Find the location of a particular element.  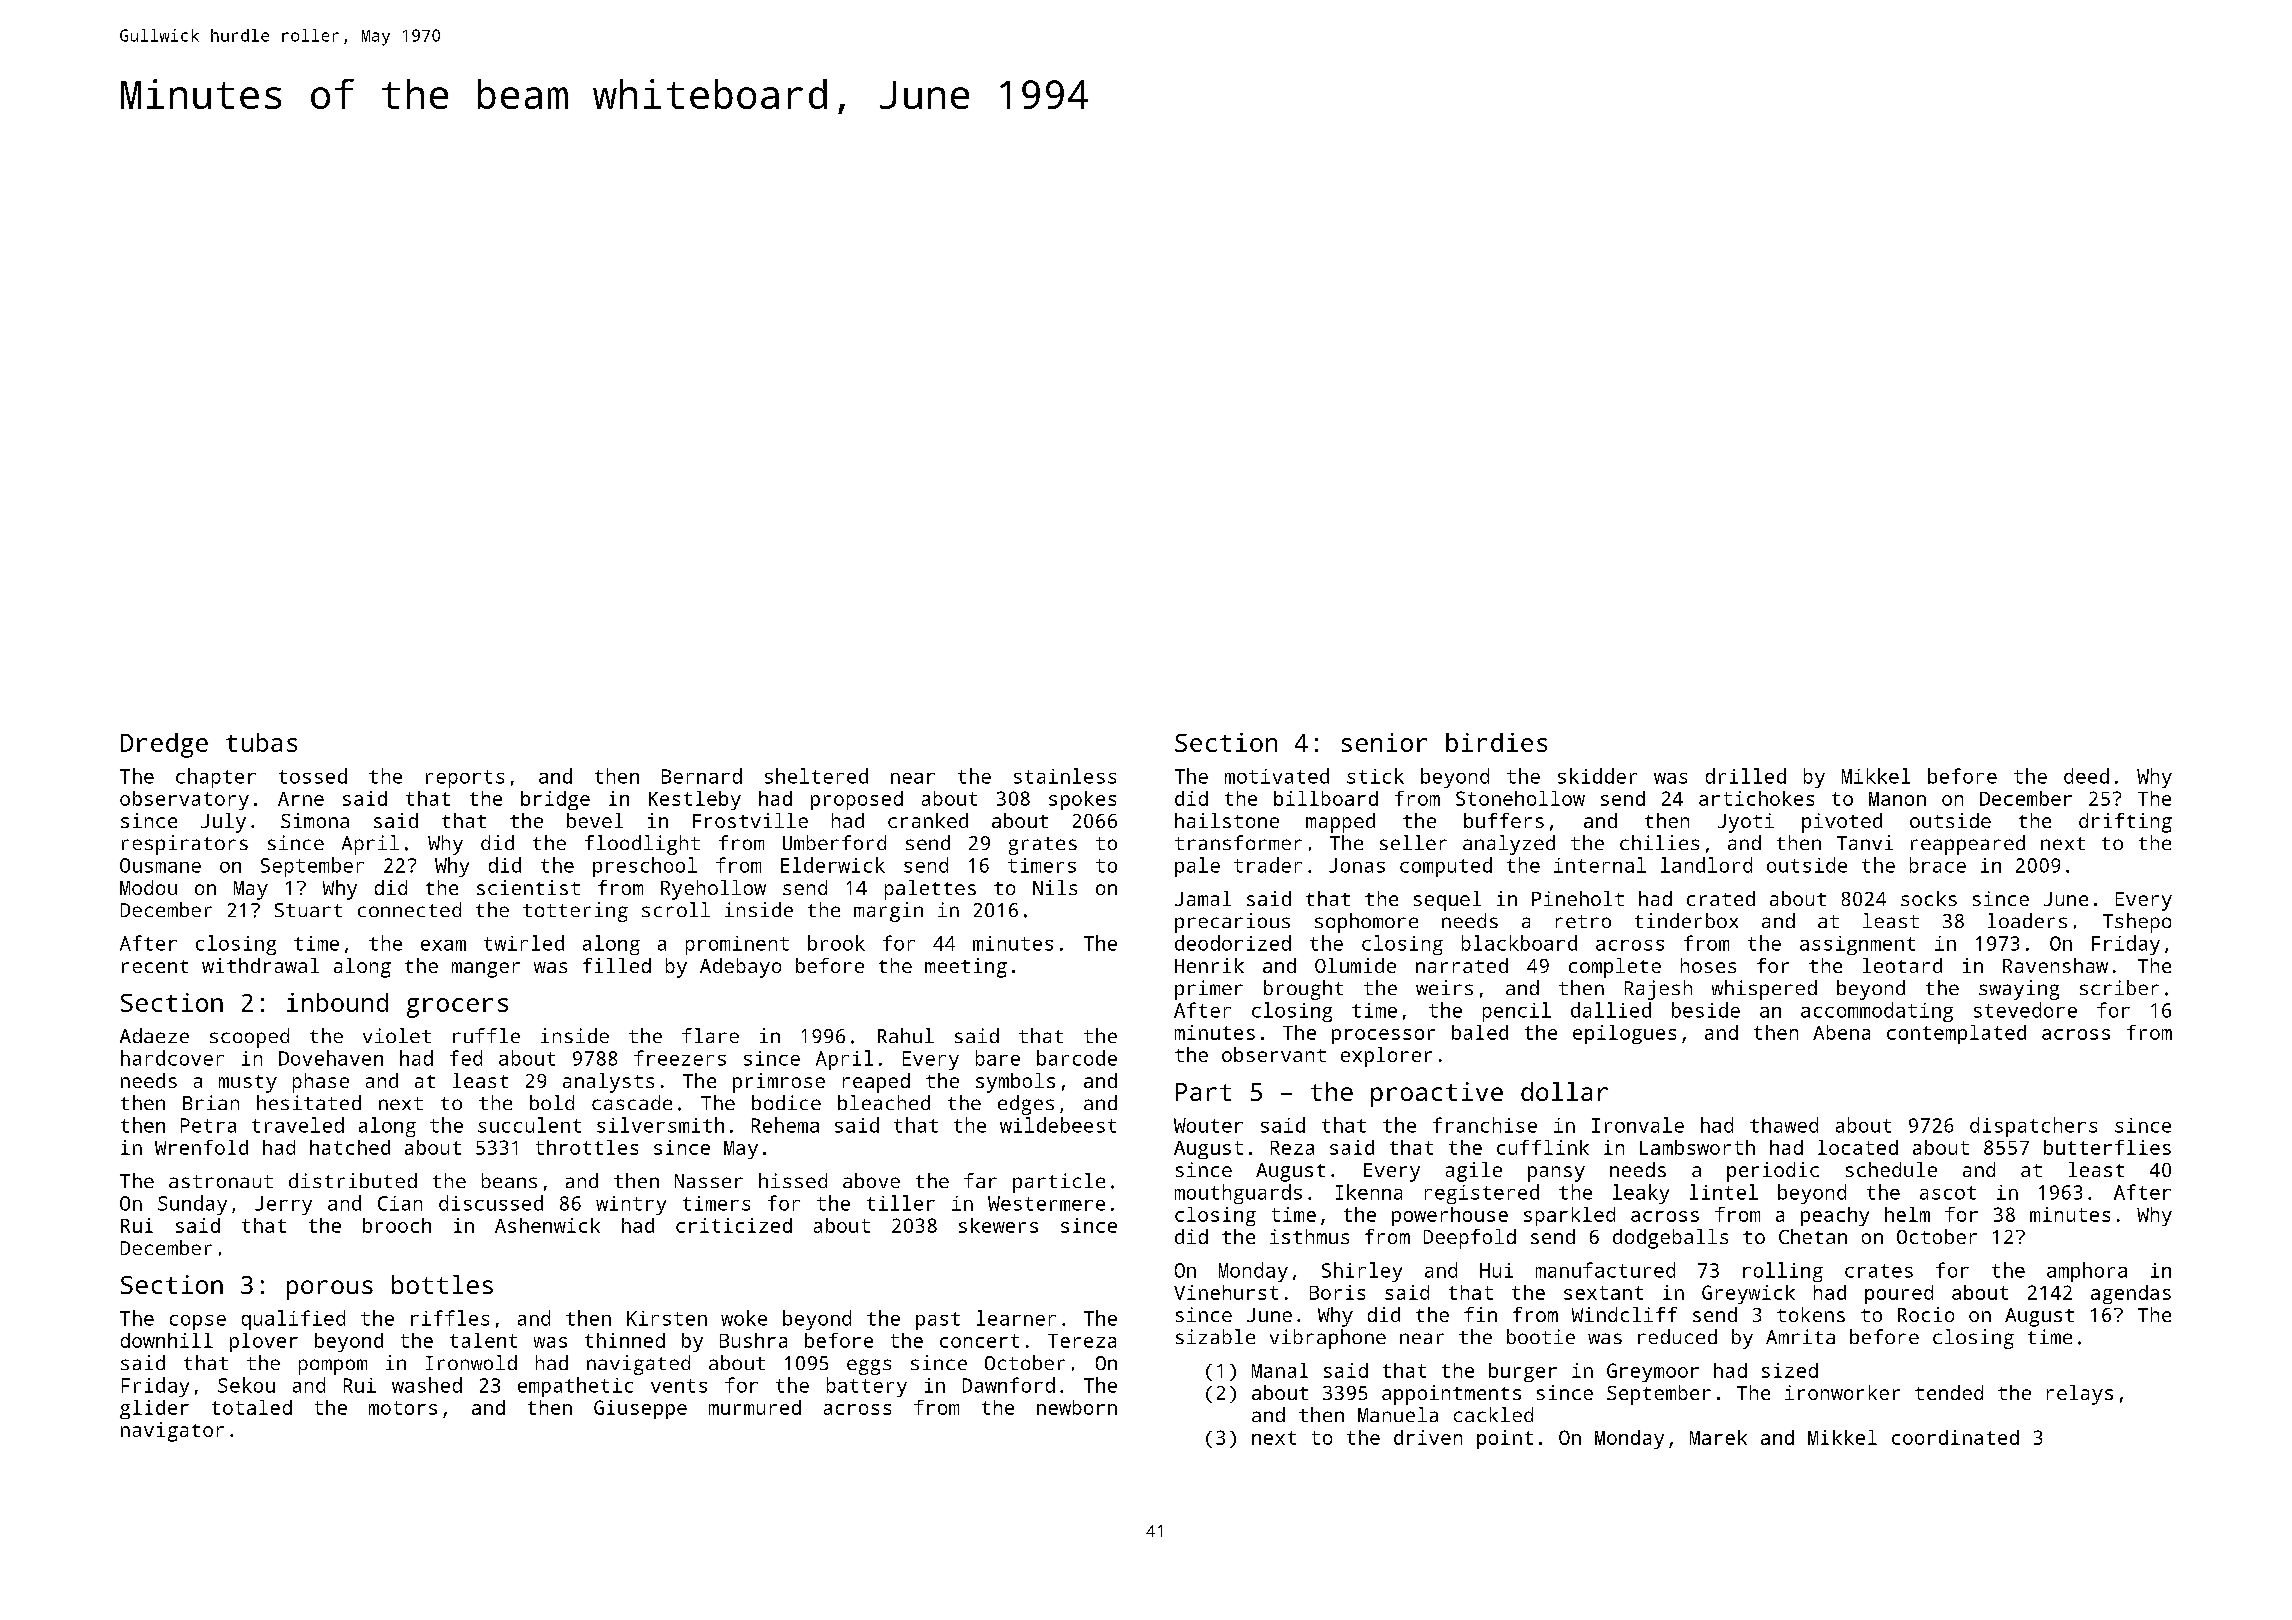

Adaeze is located at coordinates (154, 1035).
